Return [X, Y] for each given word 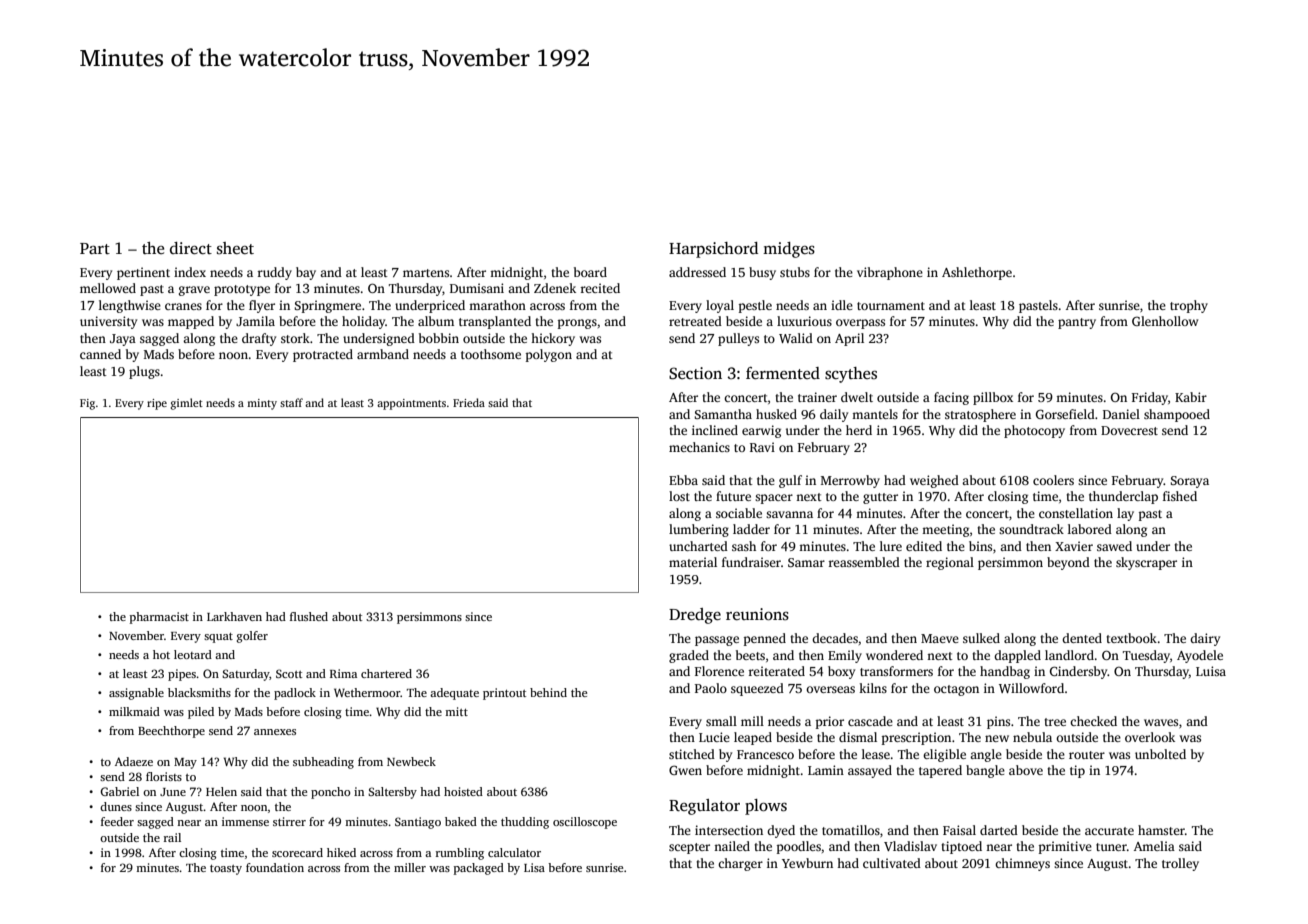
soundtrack [1031, 529]
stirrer [289, 821]
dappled [1017, 656]
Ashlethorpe [977, 273]
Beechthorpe [171, 732]
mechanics [699, 447]
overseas [830, 689]
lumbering [699, 530]
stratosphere [980, 415]
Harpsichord [713, 250]
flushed [309, 616]
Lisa [534, 867]
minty [262, 404]
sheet [235, 248]
